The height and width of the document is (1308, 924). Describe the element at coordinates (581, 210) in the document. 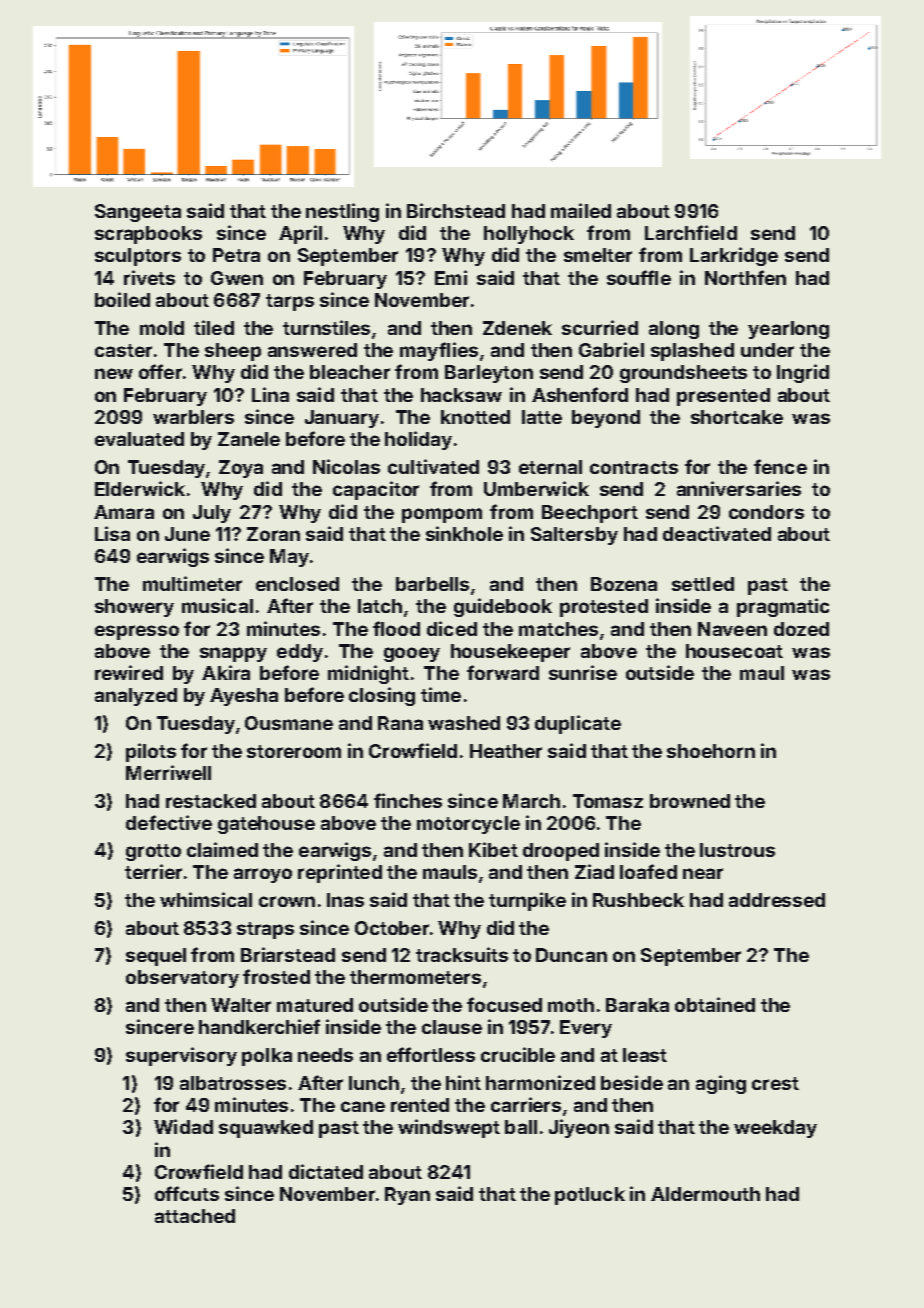

I see `mailed` at that location.
